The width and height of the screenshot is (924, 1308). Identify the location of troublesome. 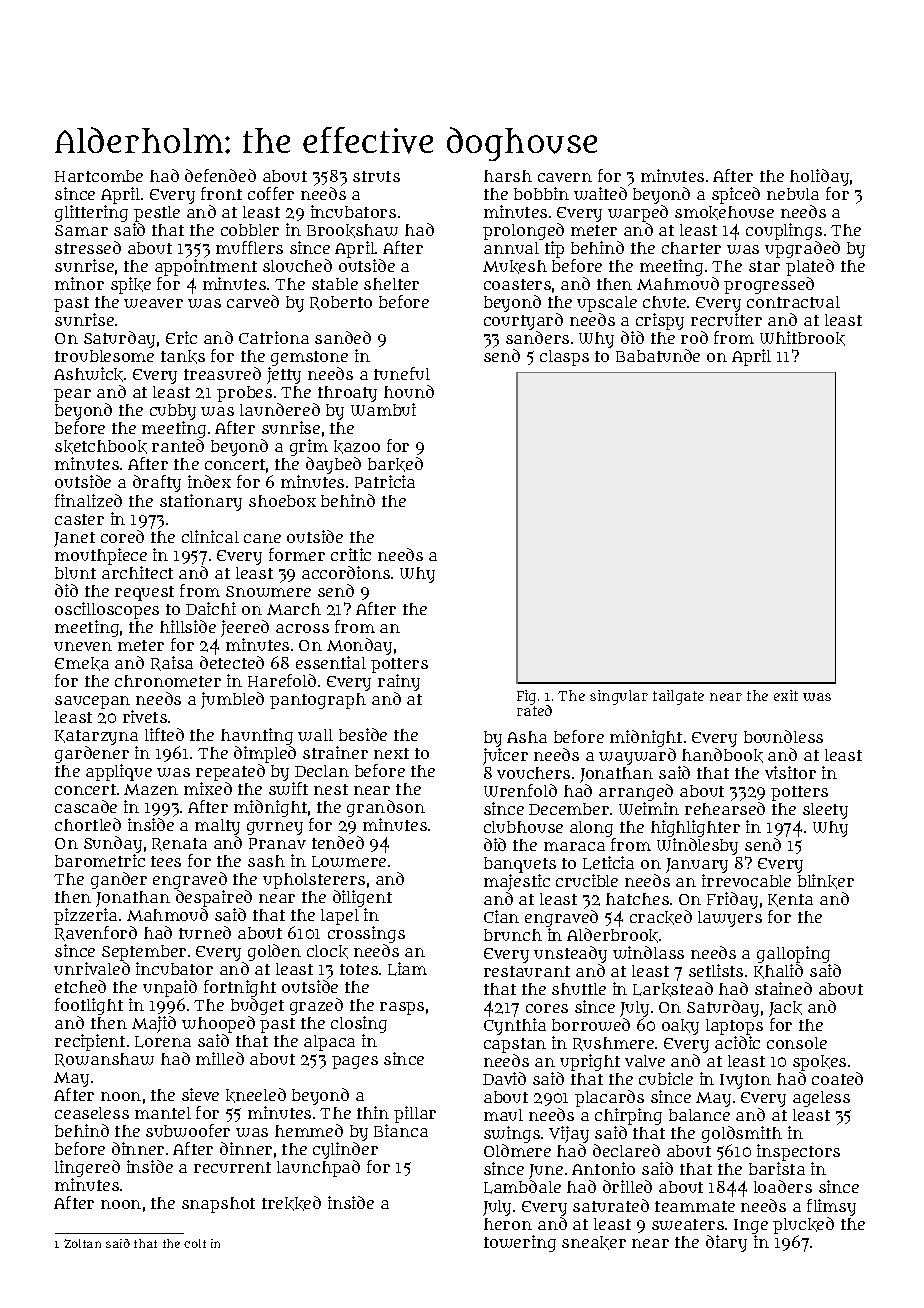
(104, 356).
